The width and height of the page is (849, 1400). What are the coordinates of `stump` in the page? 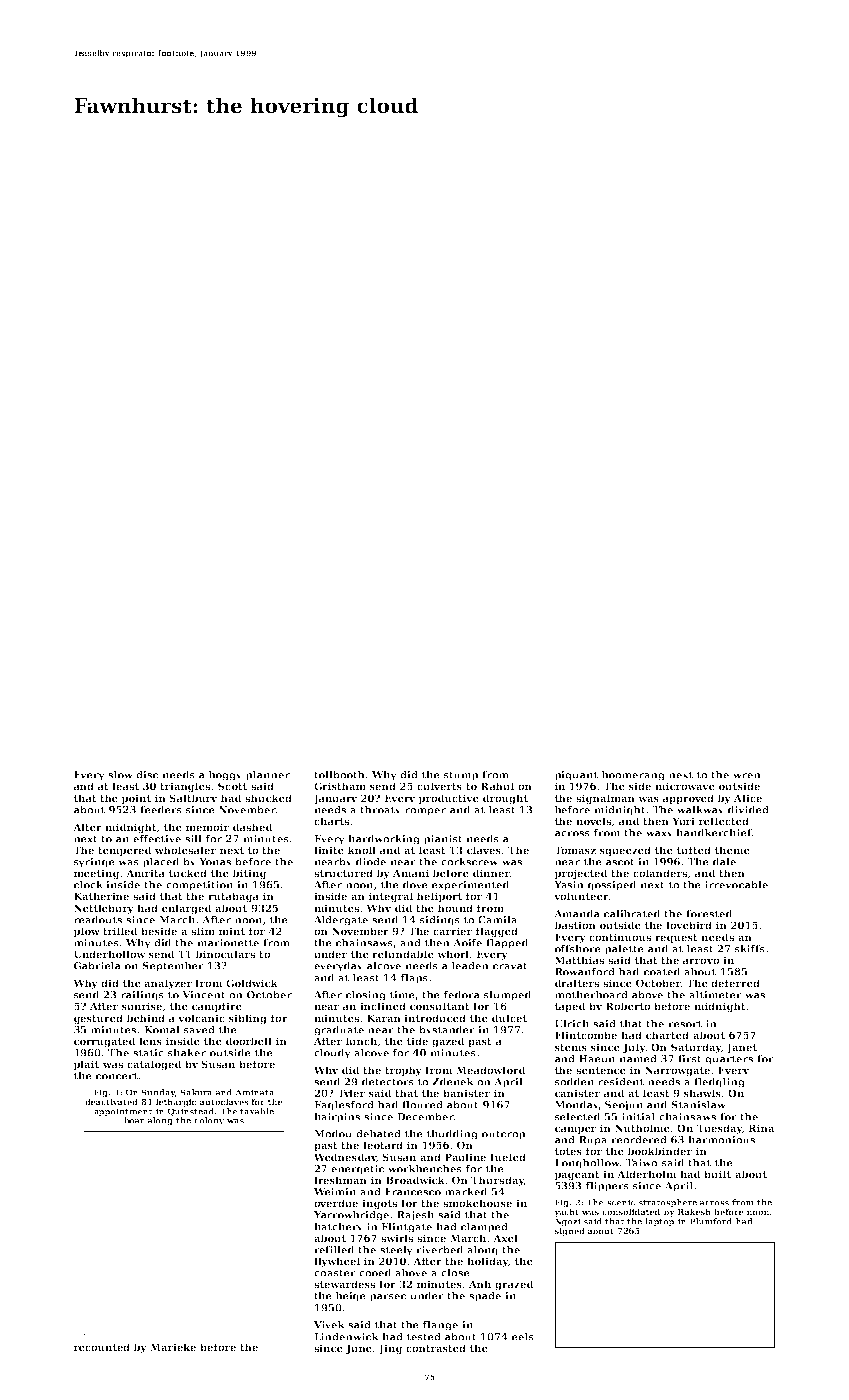 It's located at (461, 776).
